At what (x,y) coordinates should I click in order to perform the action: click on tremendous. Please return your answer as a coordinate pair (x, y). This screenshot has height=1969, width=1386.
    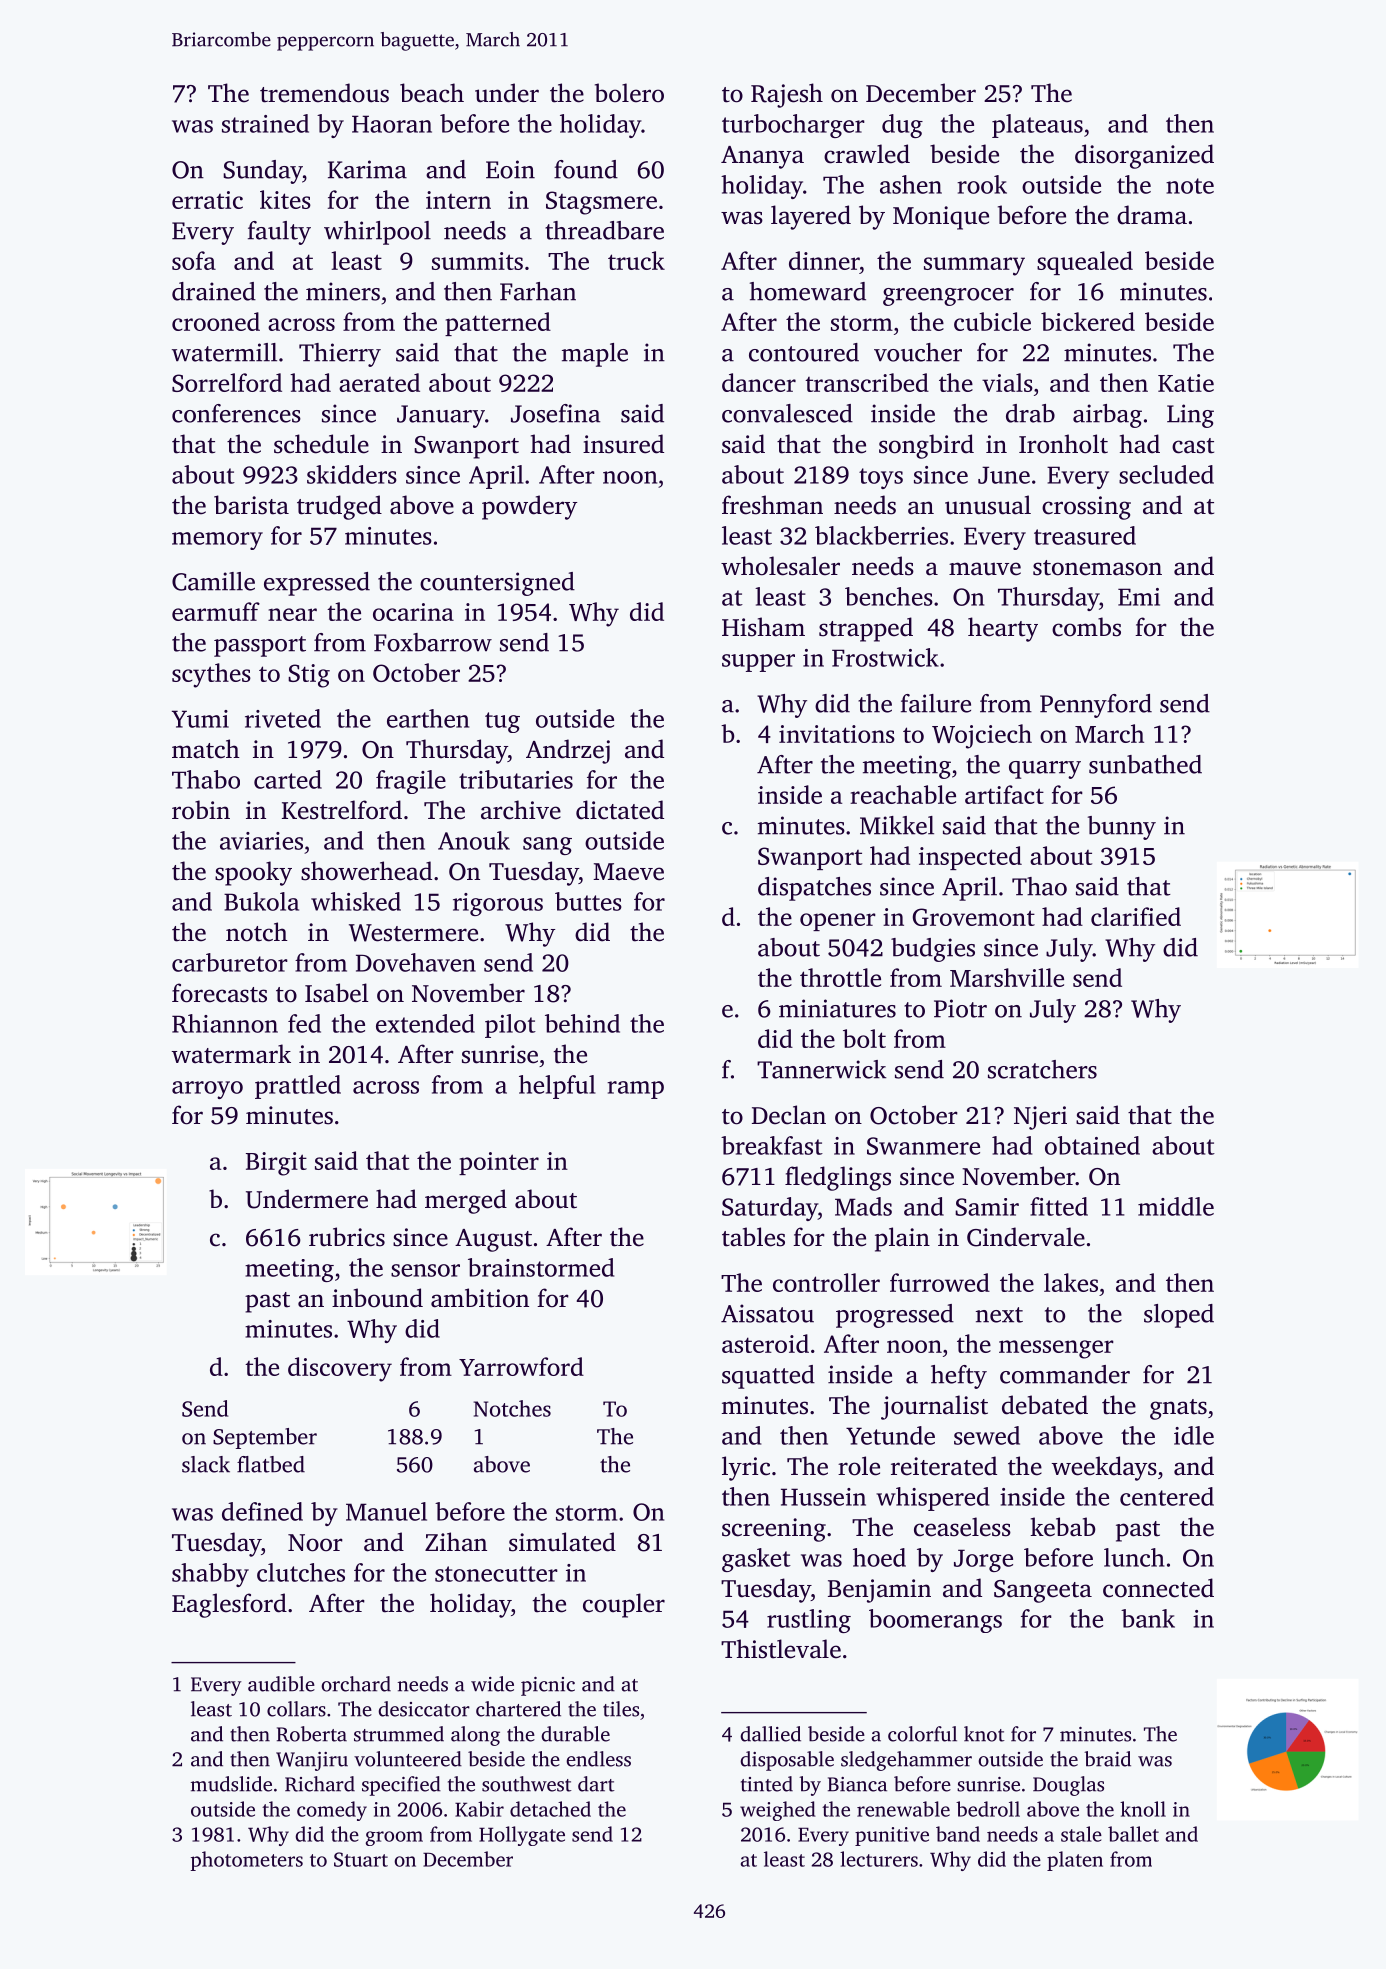
    Looking at the image, I should click on (324, 93).
